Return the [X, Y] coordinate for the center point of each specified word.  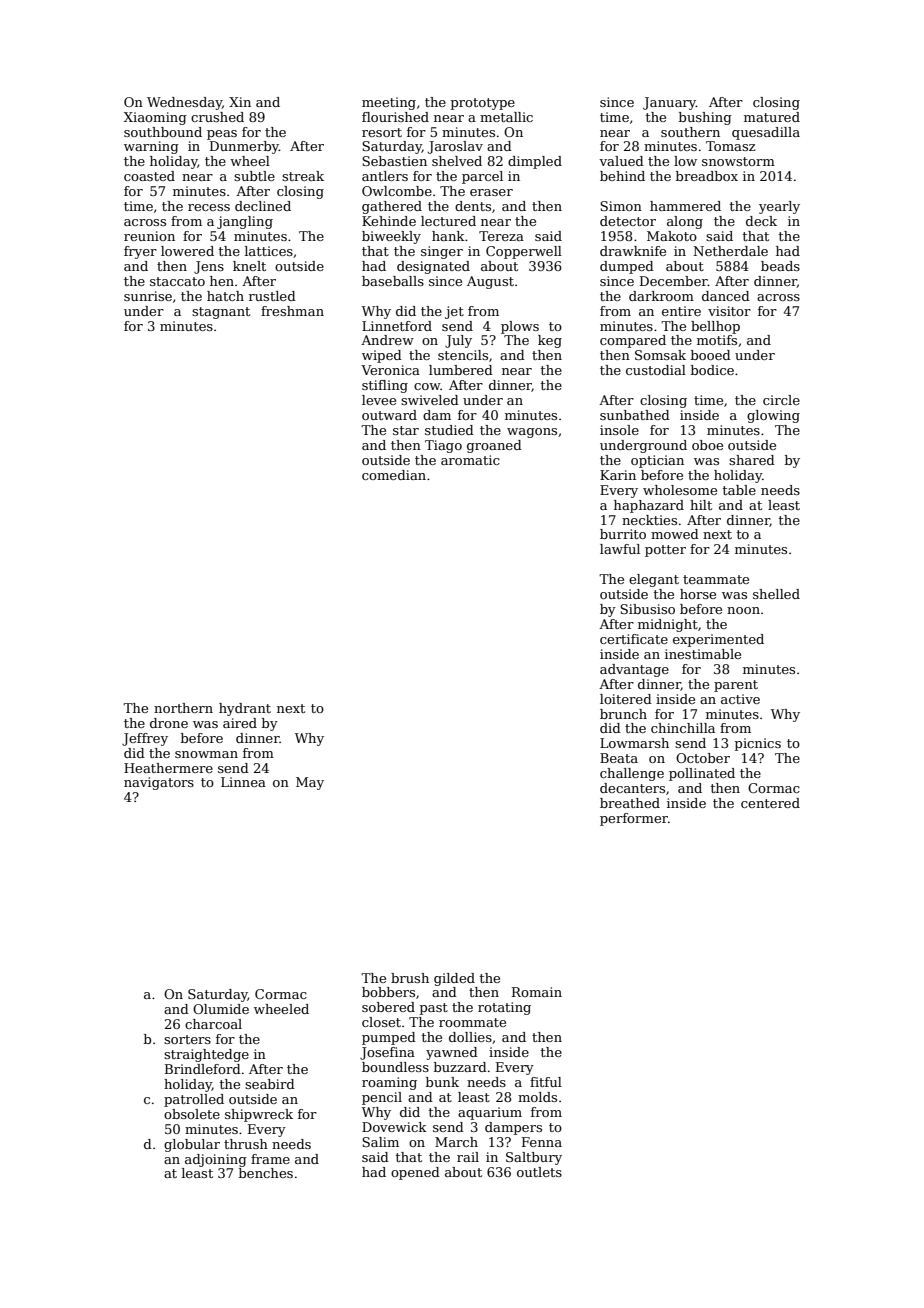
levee [379, 400]
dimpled [535, 162]
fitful [546, 1082]
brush [410, 978]
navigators [159, 783]
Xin [240, 102]
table [739, 490]
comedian [394, 475]
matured [772, 117]
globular [192, 1145]
